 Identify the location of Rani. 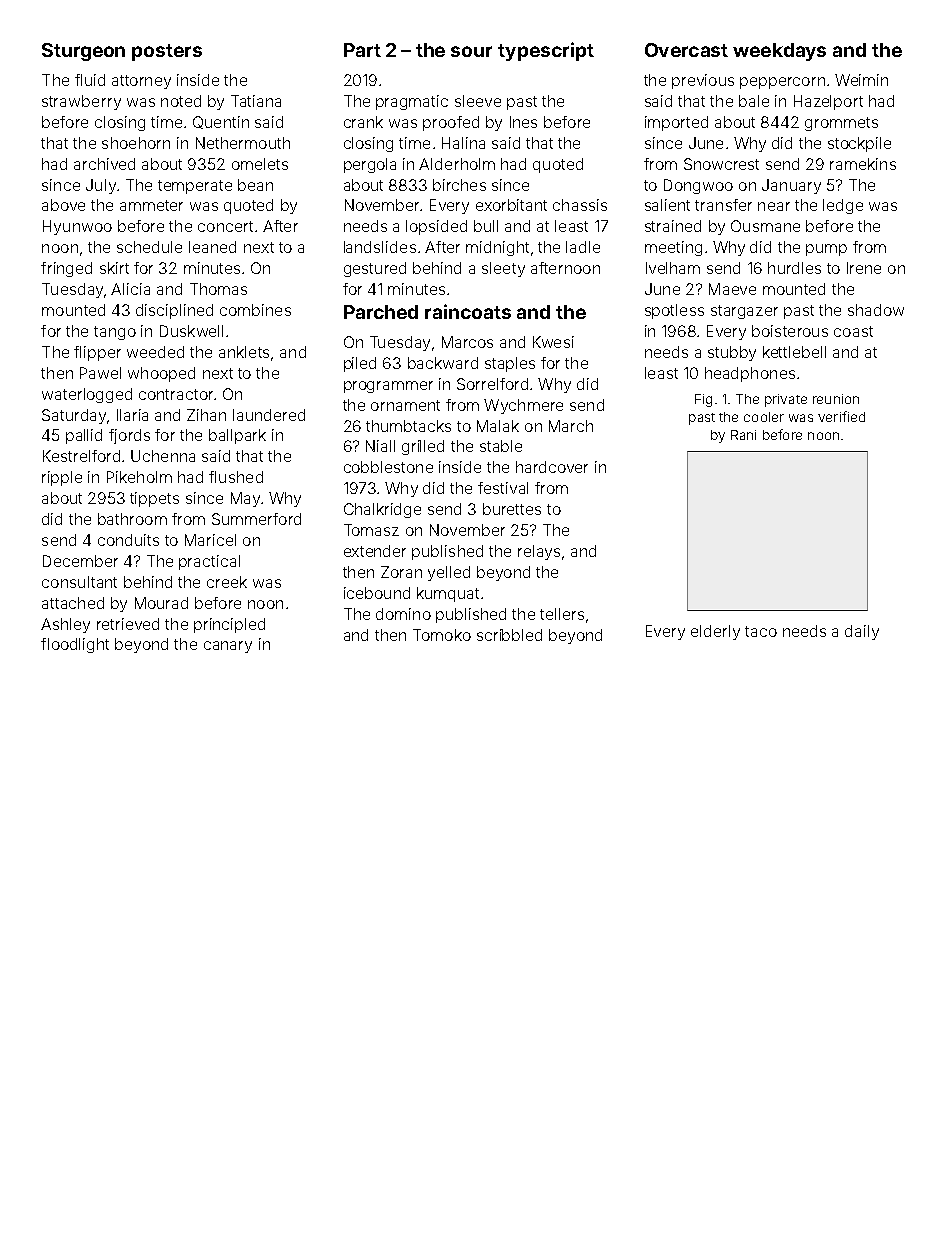
(743, 435).
